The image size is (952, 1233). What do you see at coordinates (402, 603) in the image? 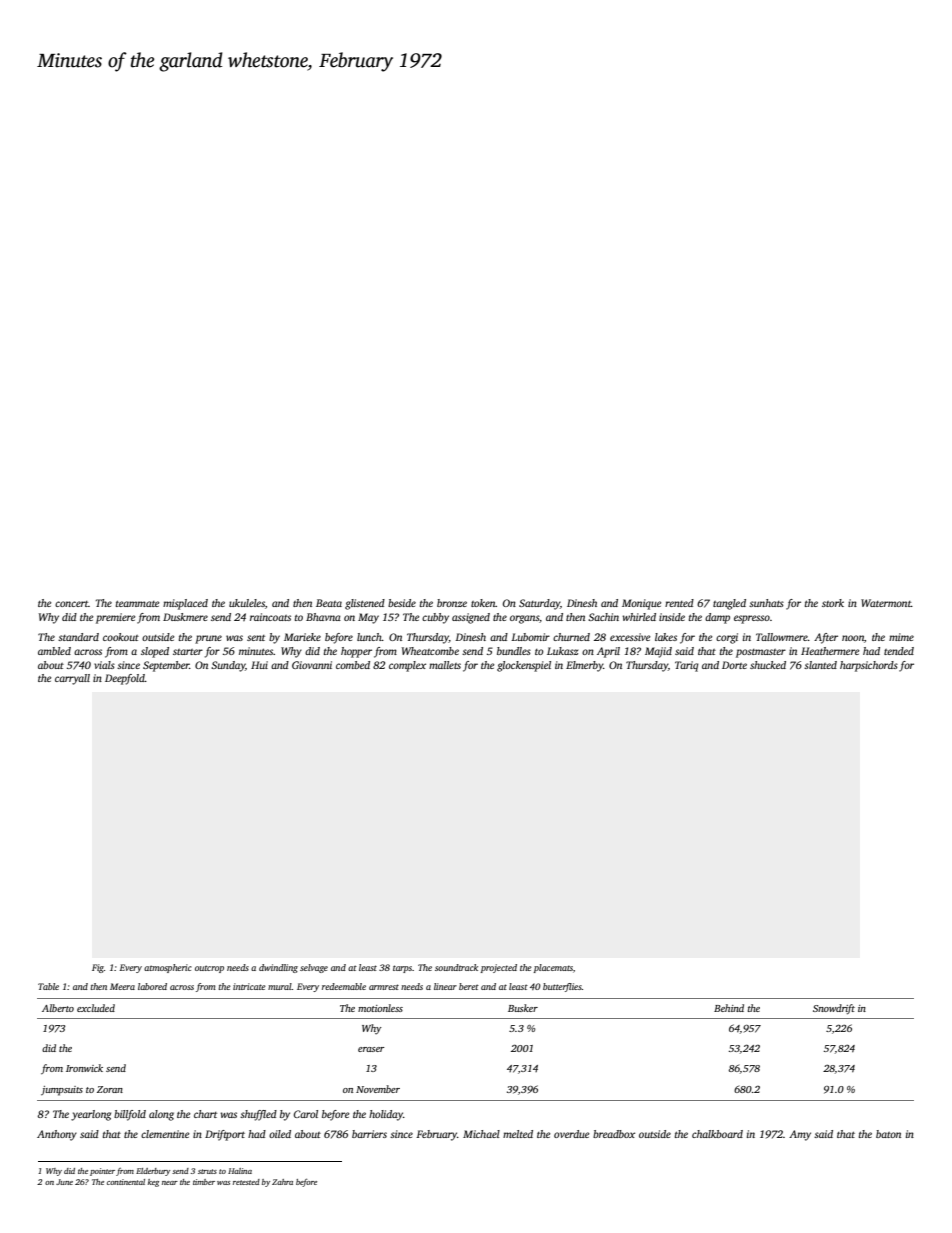
I see `beside` at bounding box center [402, 603].
